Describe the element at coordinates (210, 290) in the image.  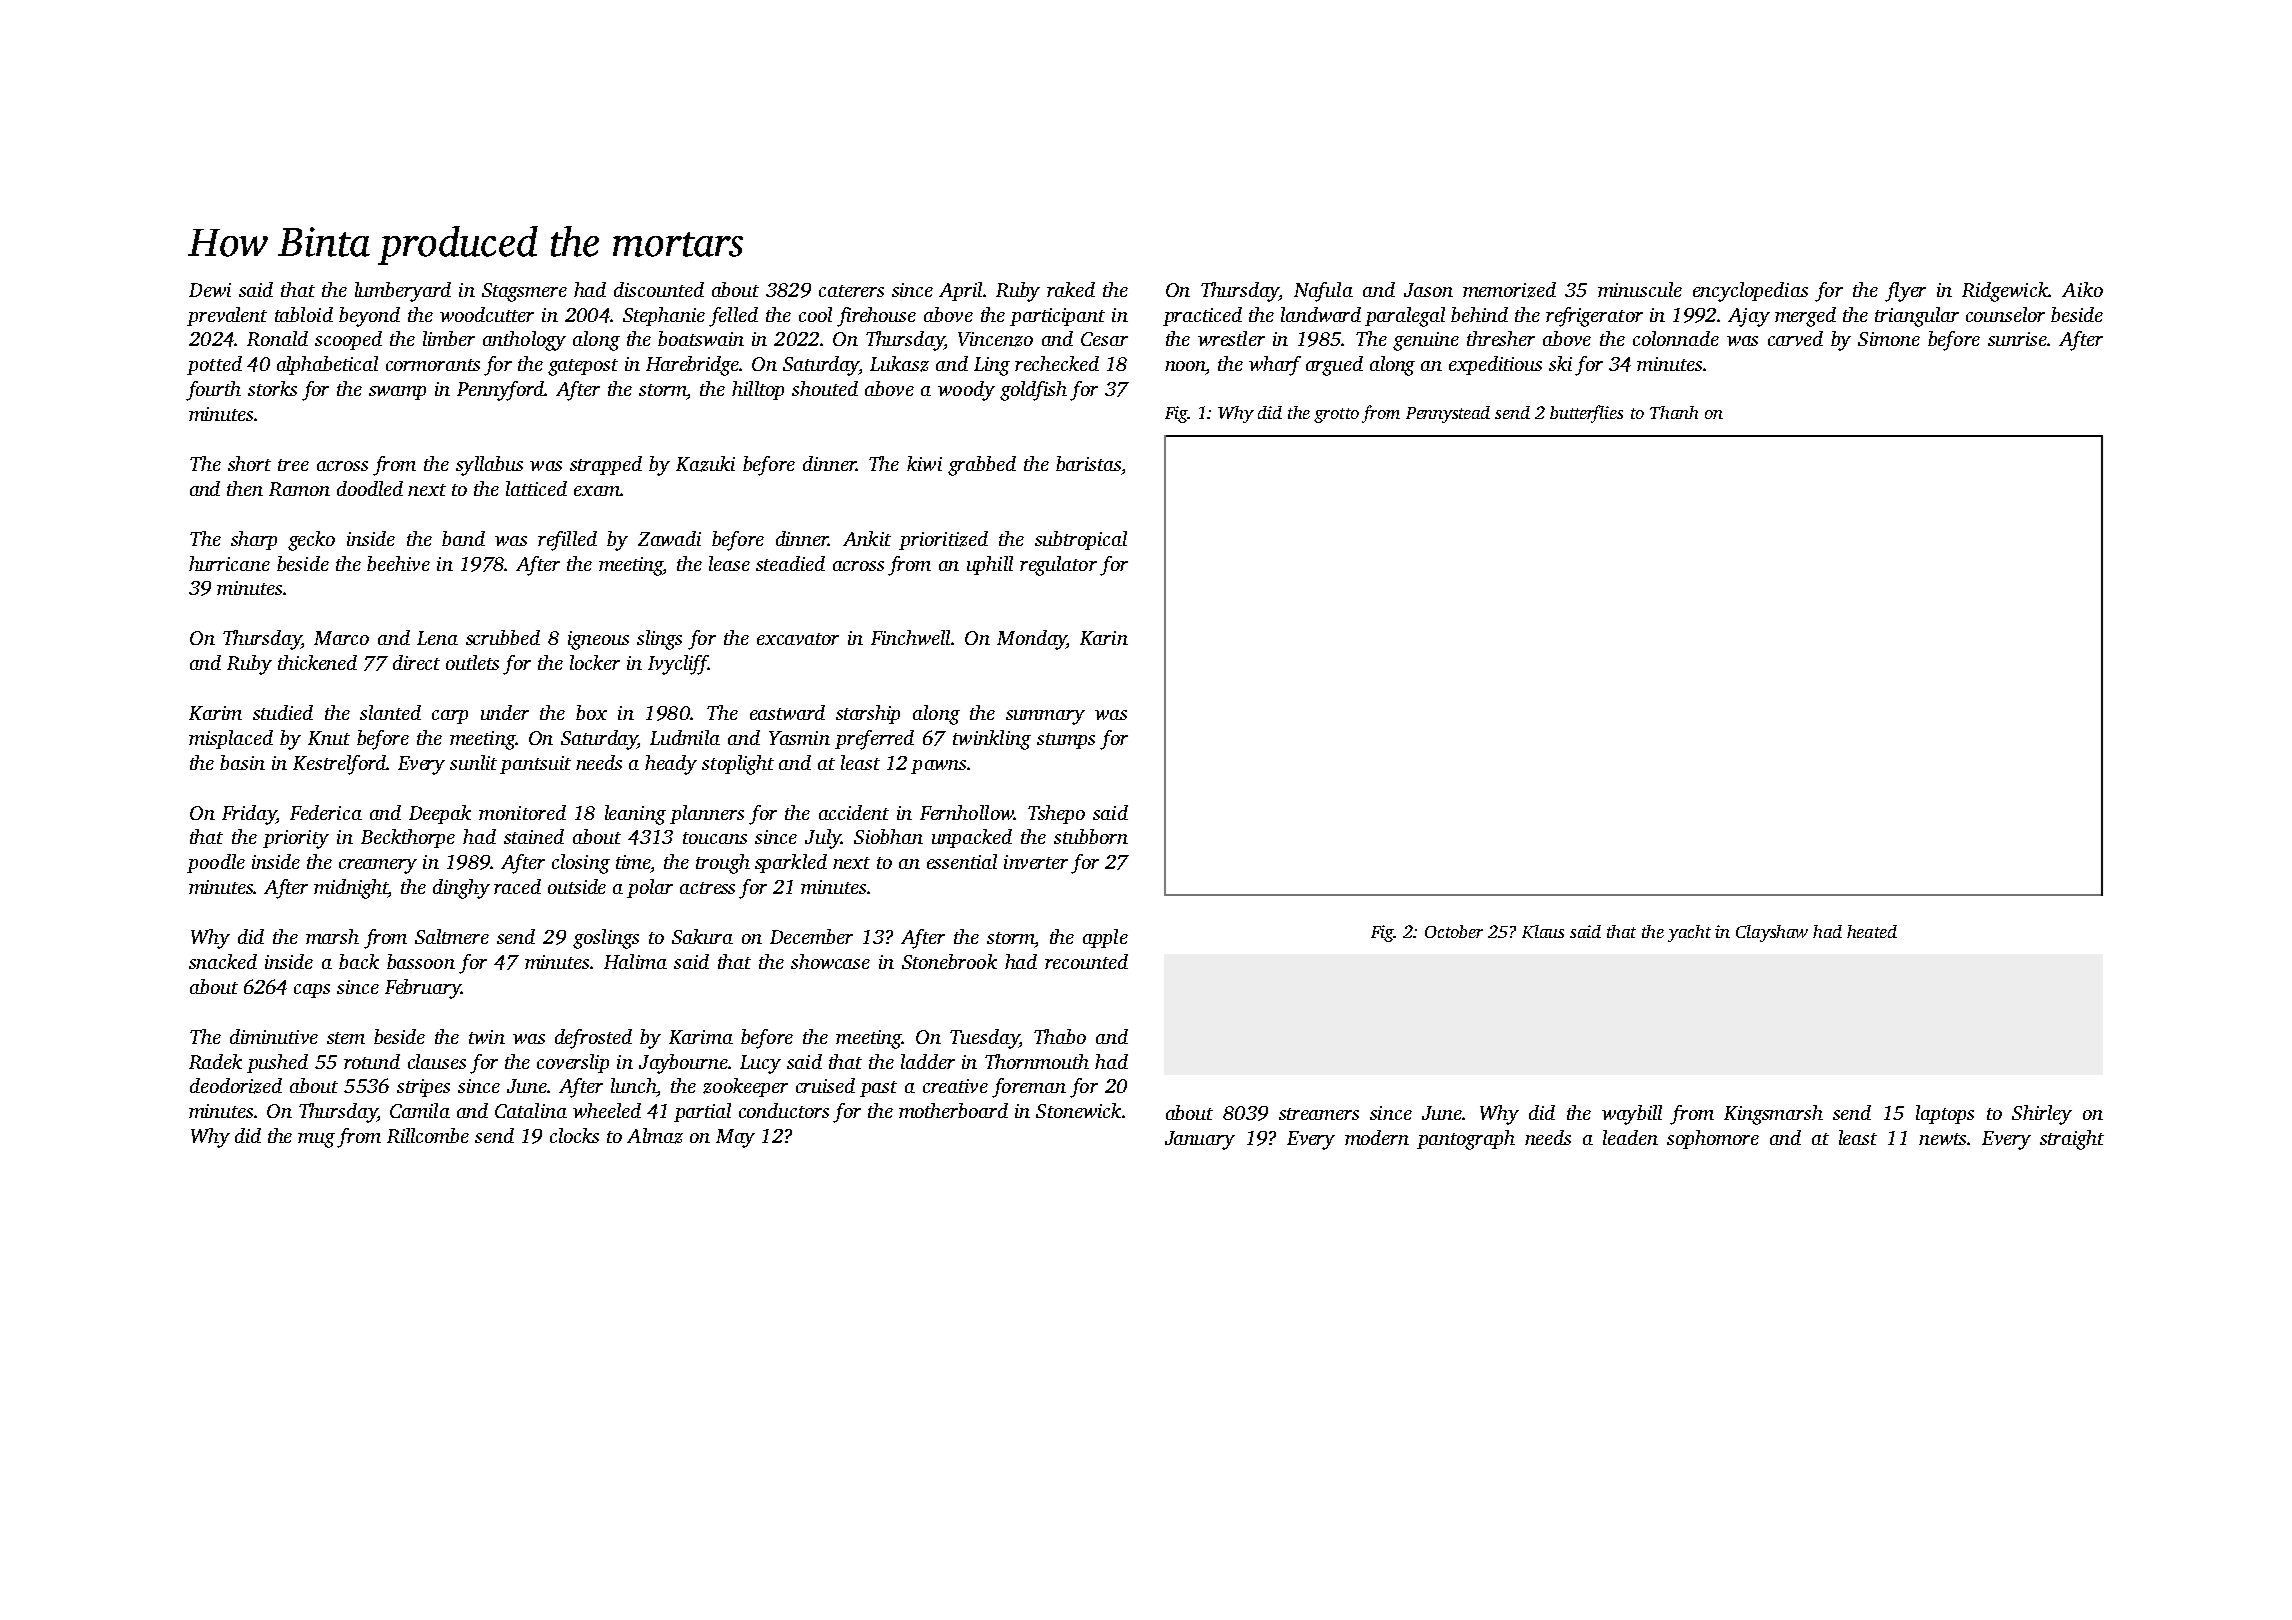
I see `Dewi` at that location.
